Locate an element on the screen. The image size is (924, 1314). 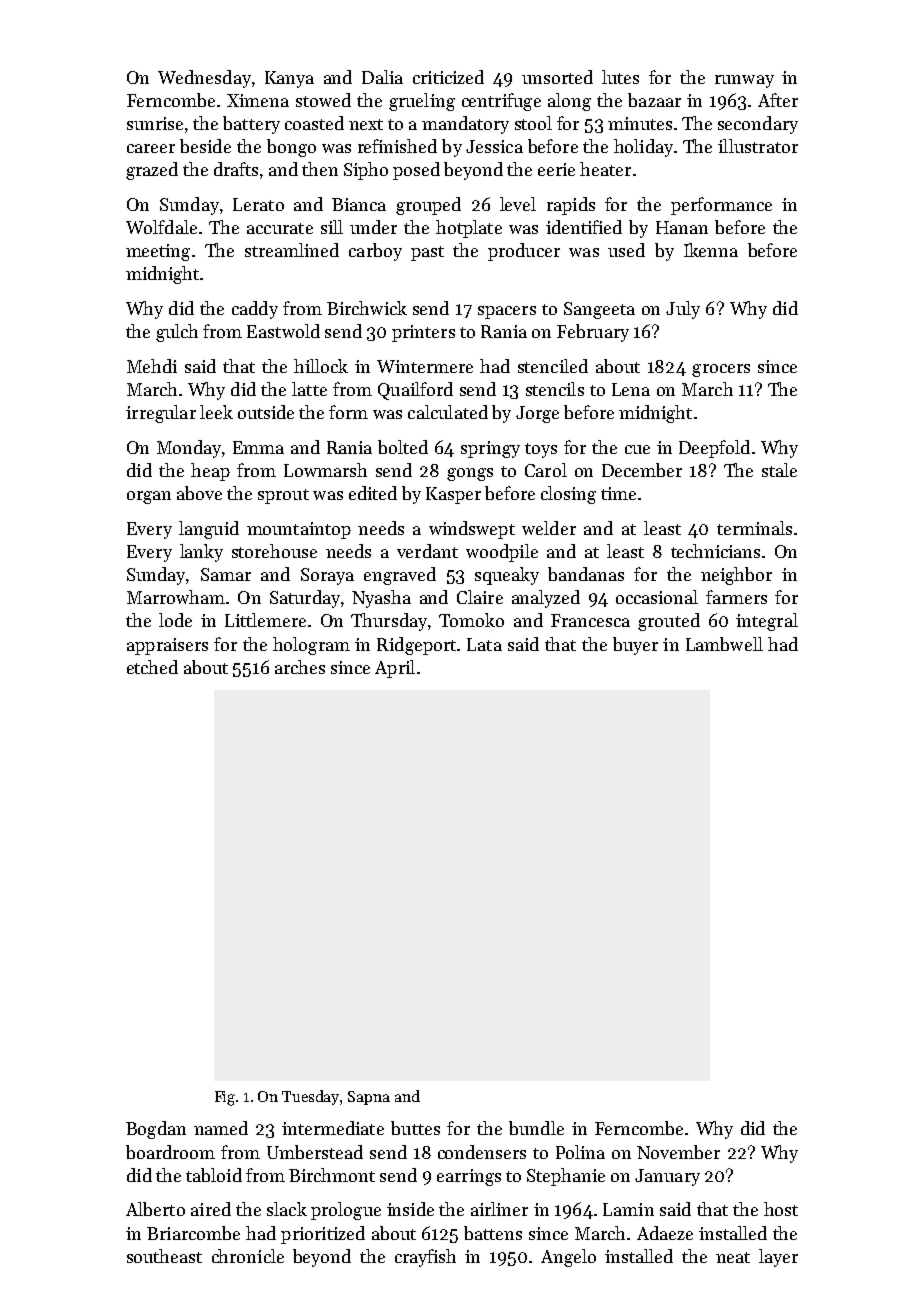
bundle is located at coordinates (536, 1128).
